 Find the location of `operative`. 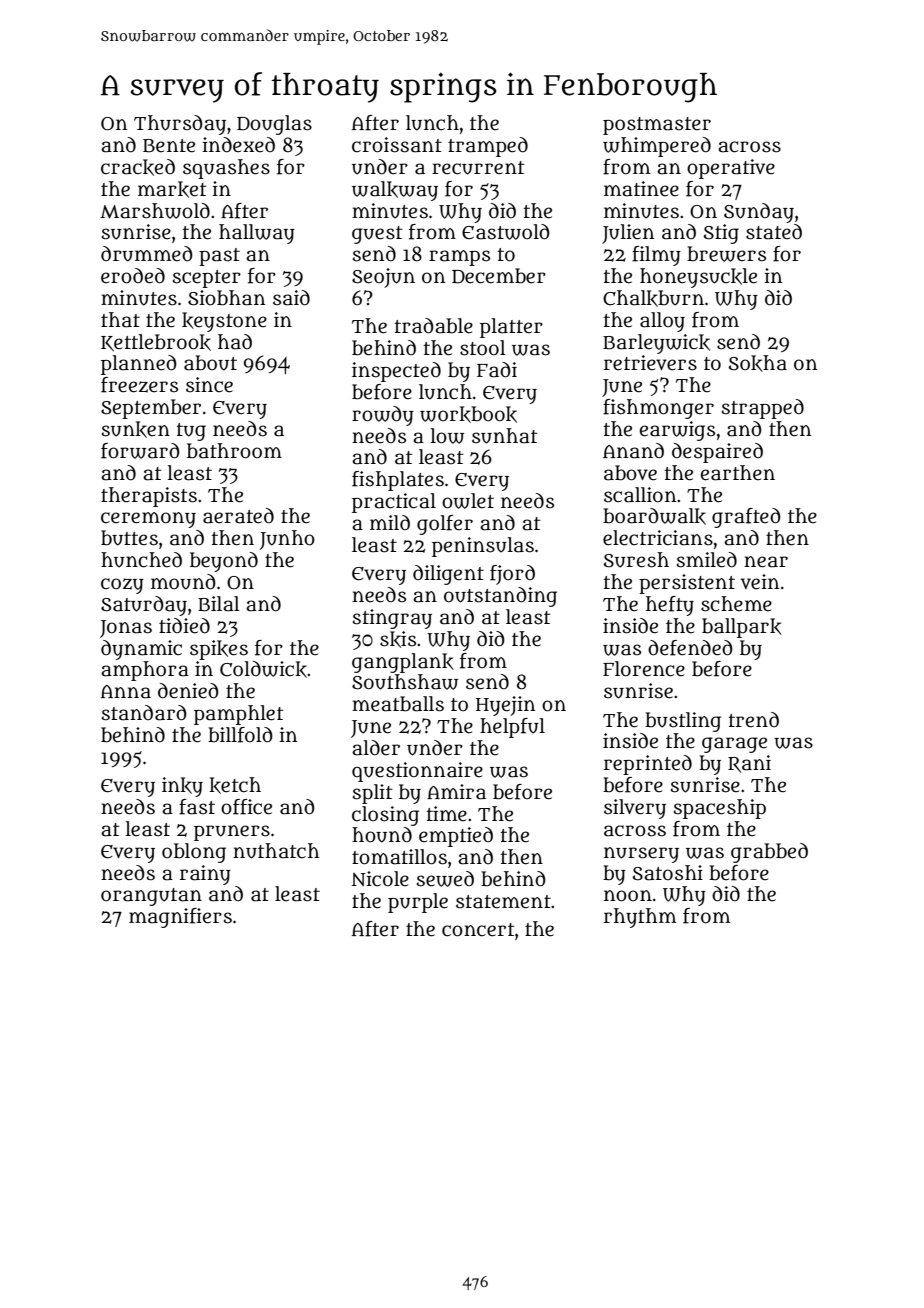

operative is located at coordinates (731, 169).
